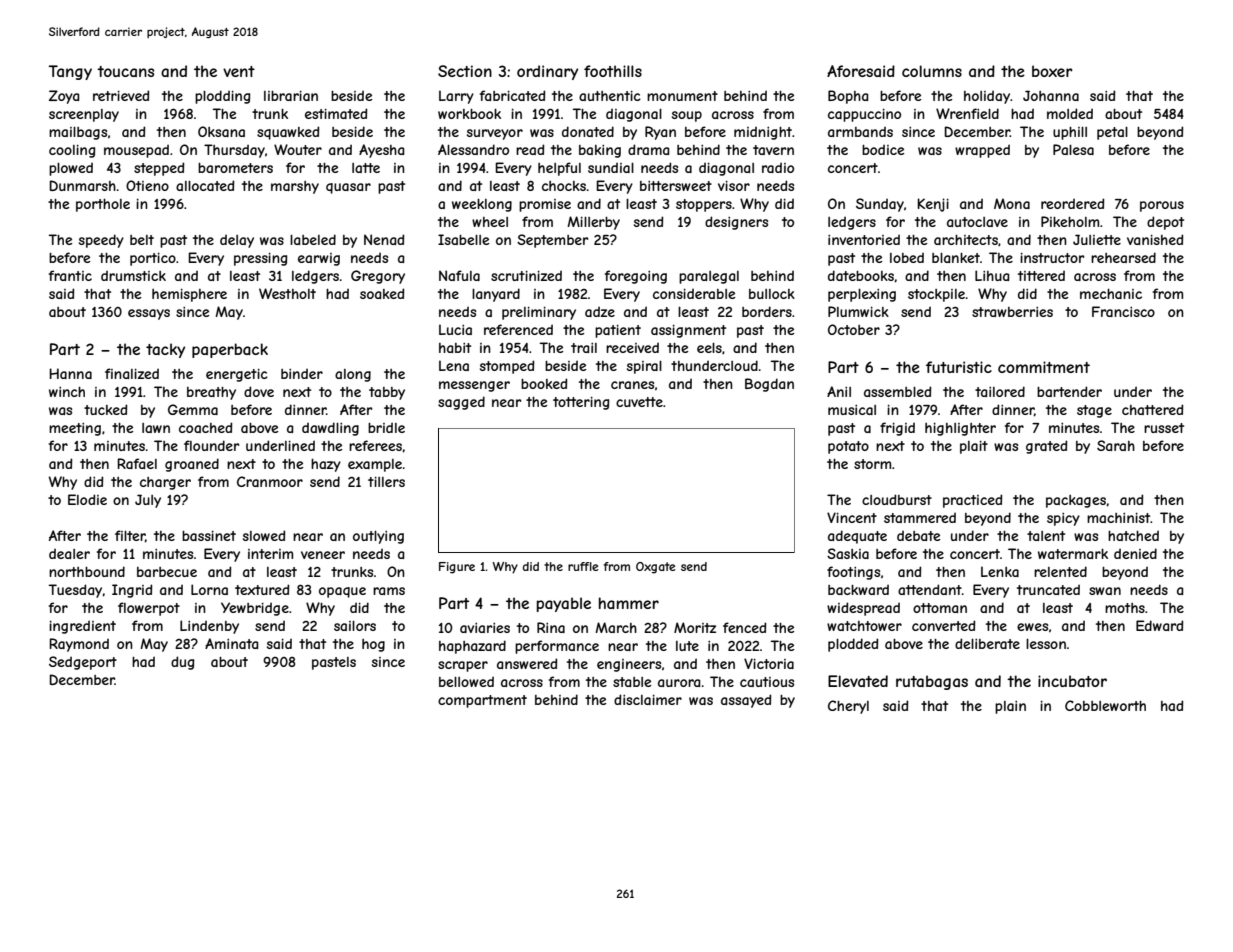 The image size is (1233, 952). What do you see at coordinates (387, 393) in the screenshot?
I see `tabby` at bounding box center [387, 393].
